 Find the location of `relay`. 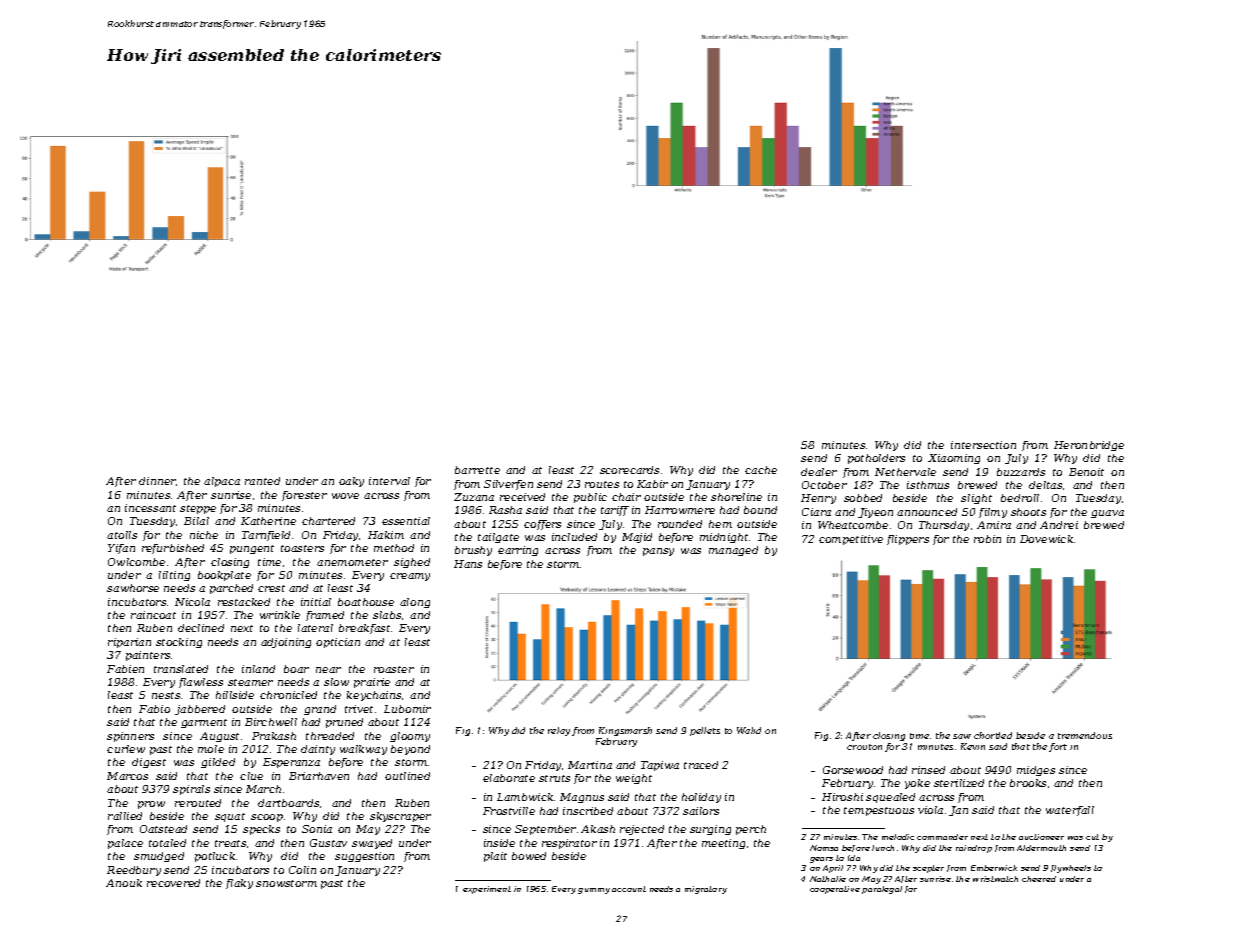

relay is located at coordinates (559, 731).
